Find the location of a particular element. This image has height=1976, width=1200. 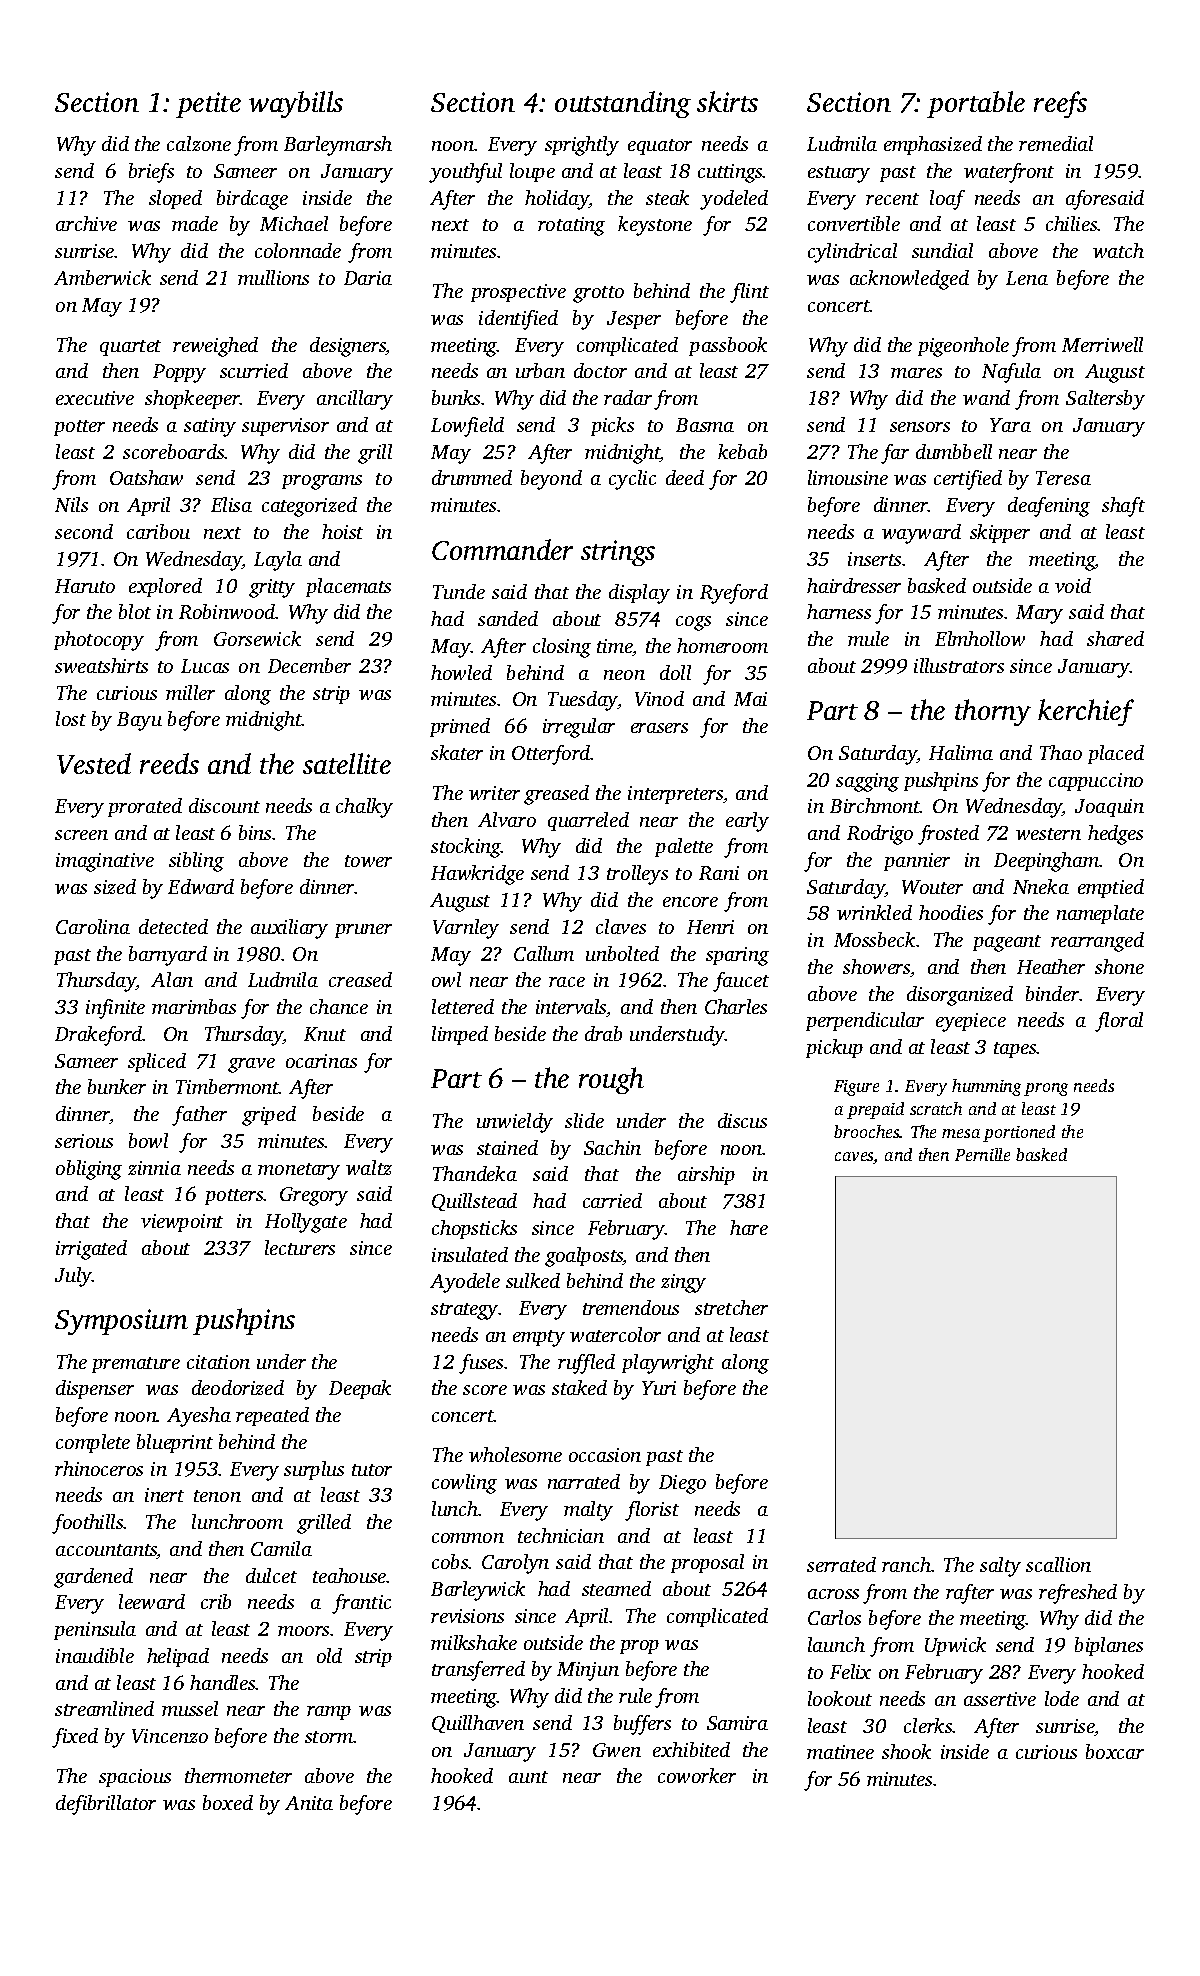

homeroom is located at coordinates (722, 645).
